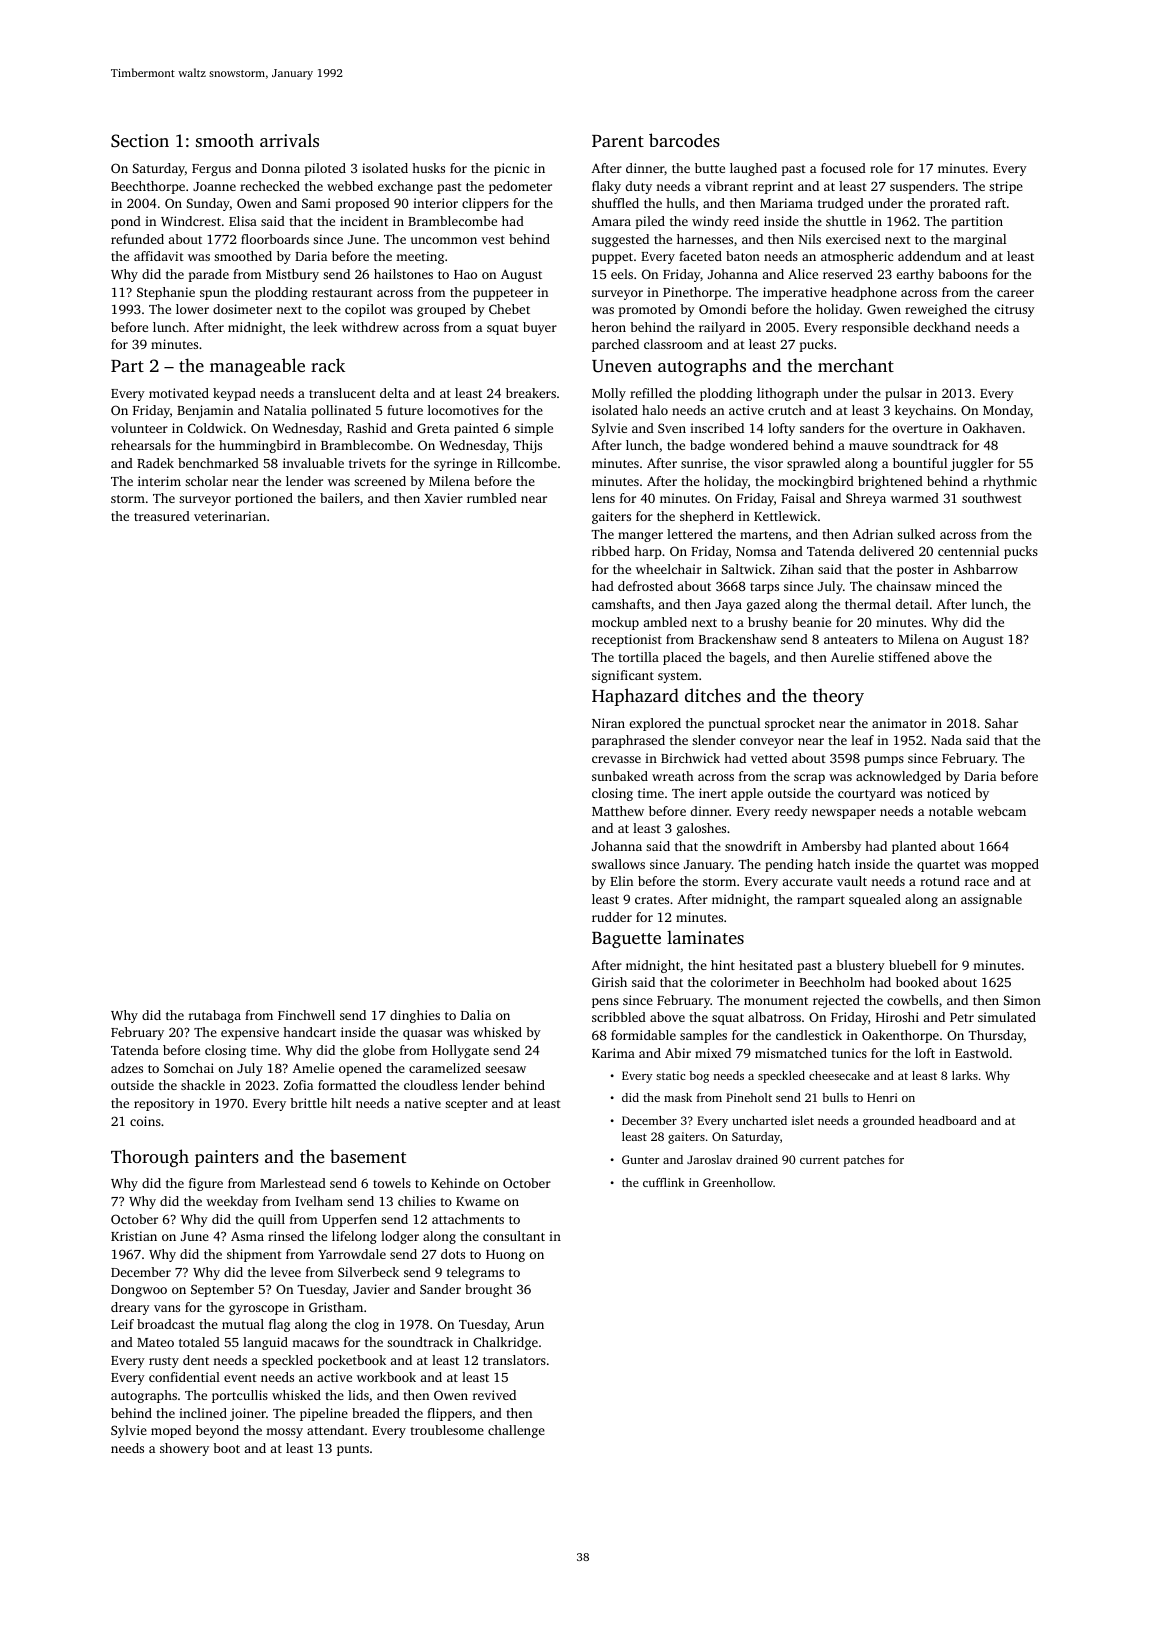  What do you see at coordinates (162, 516) in the document?
I see `treasured` at bounding box center [162, 516].
